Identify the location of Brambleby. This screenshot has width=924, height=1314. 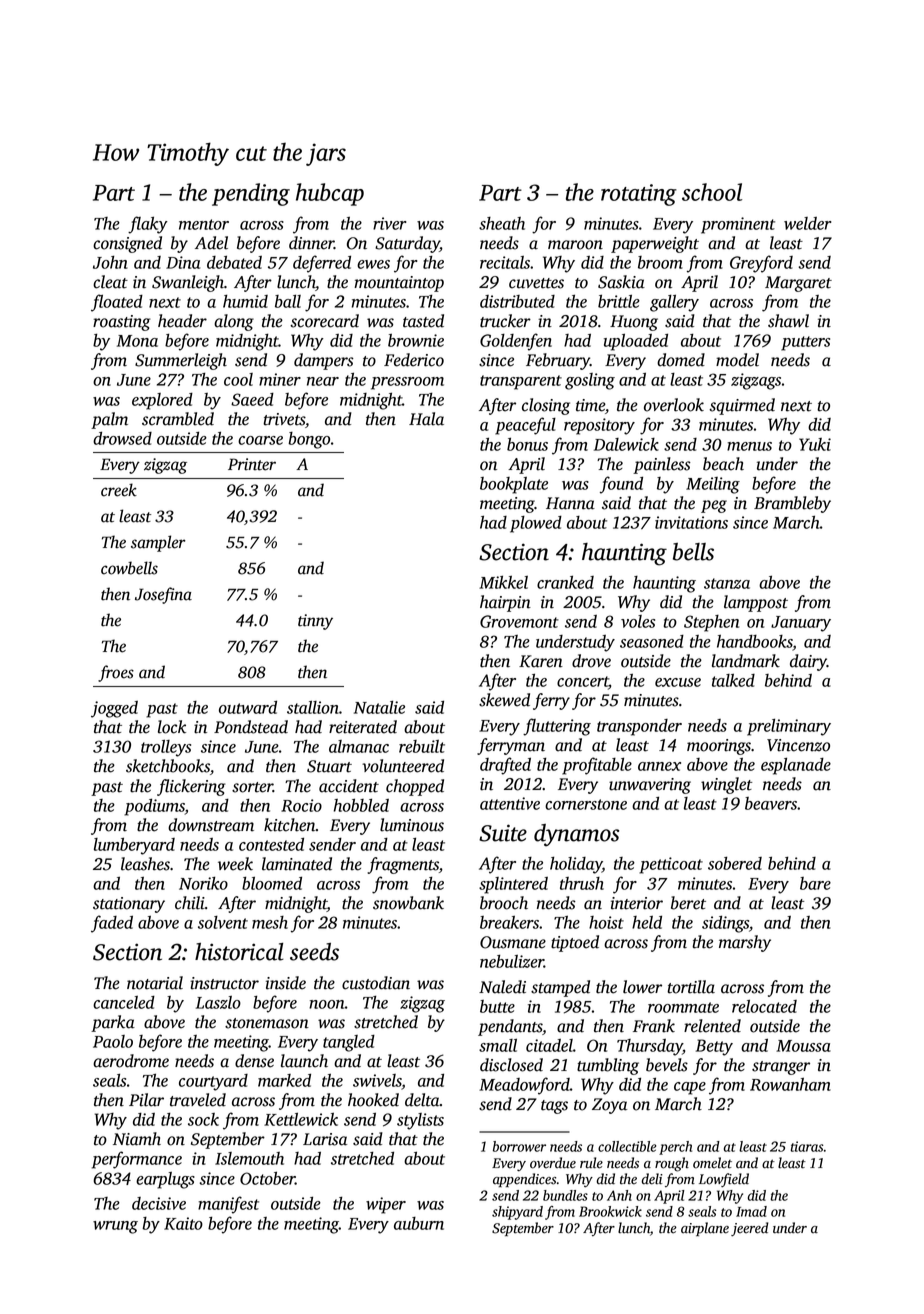
(792, 504).
